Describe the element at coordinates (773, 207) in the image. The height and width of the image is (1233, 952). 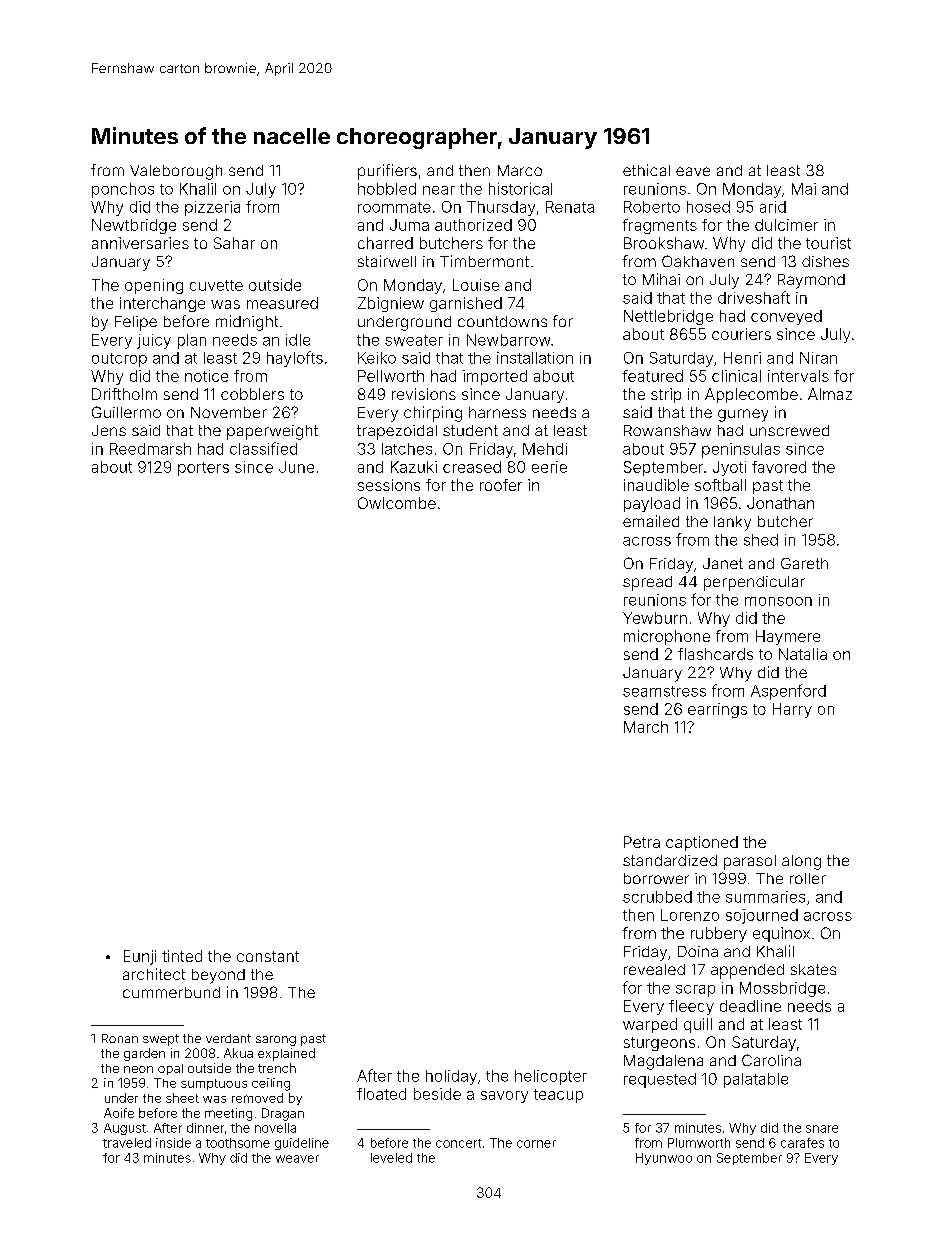
I see `arid` at that location.
